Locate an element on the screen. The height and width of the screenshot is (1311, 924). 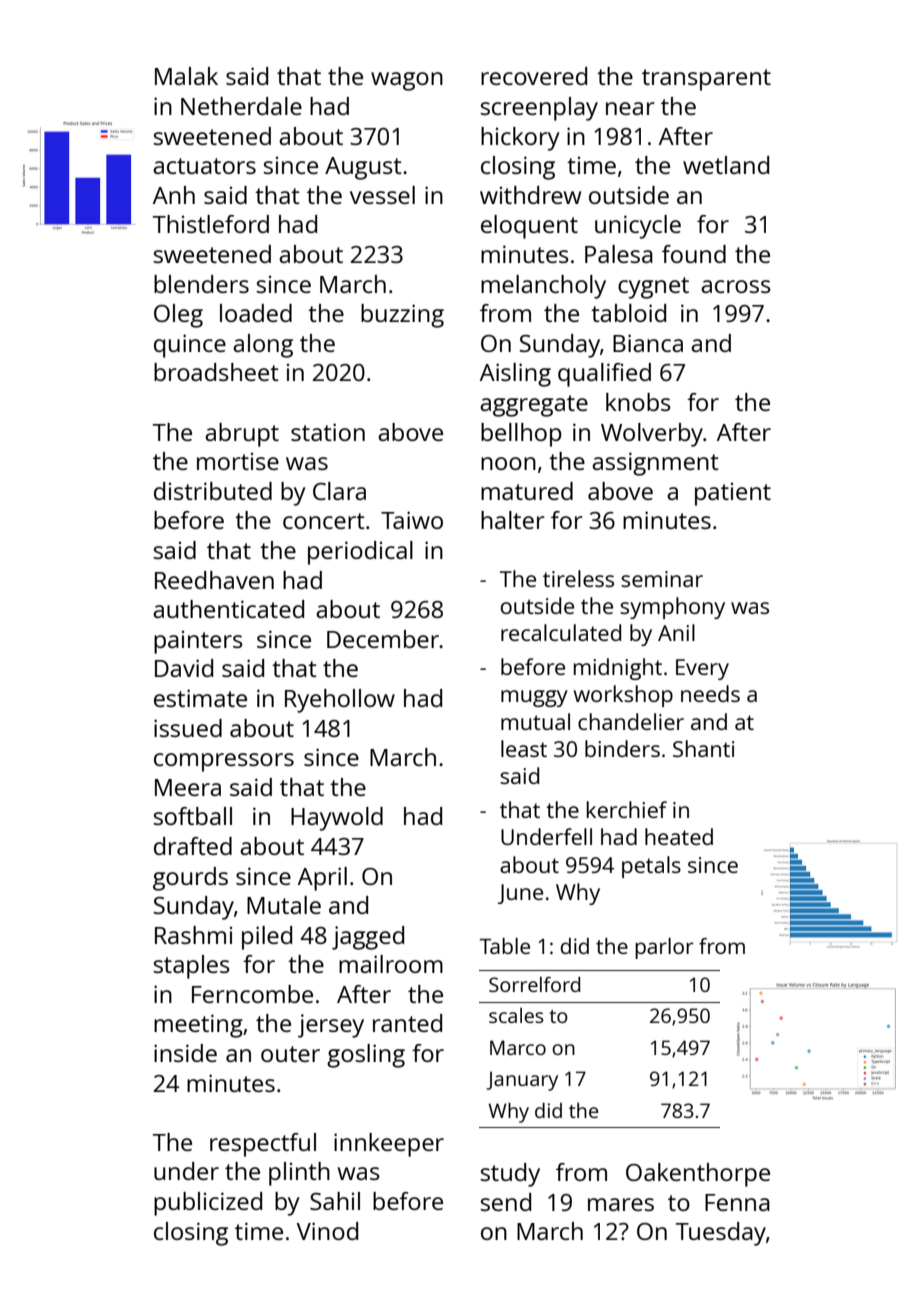
Sahil is located at coordinates (335, 1201).
